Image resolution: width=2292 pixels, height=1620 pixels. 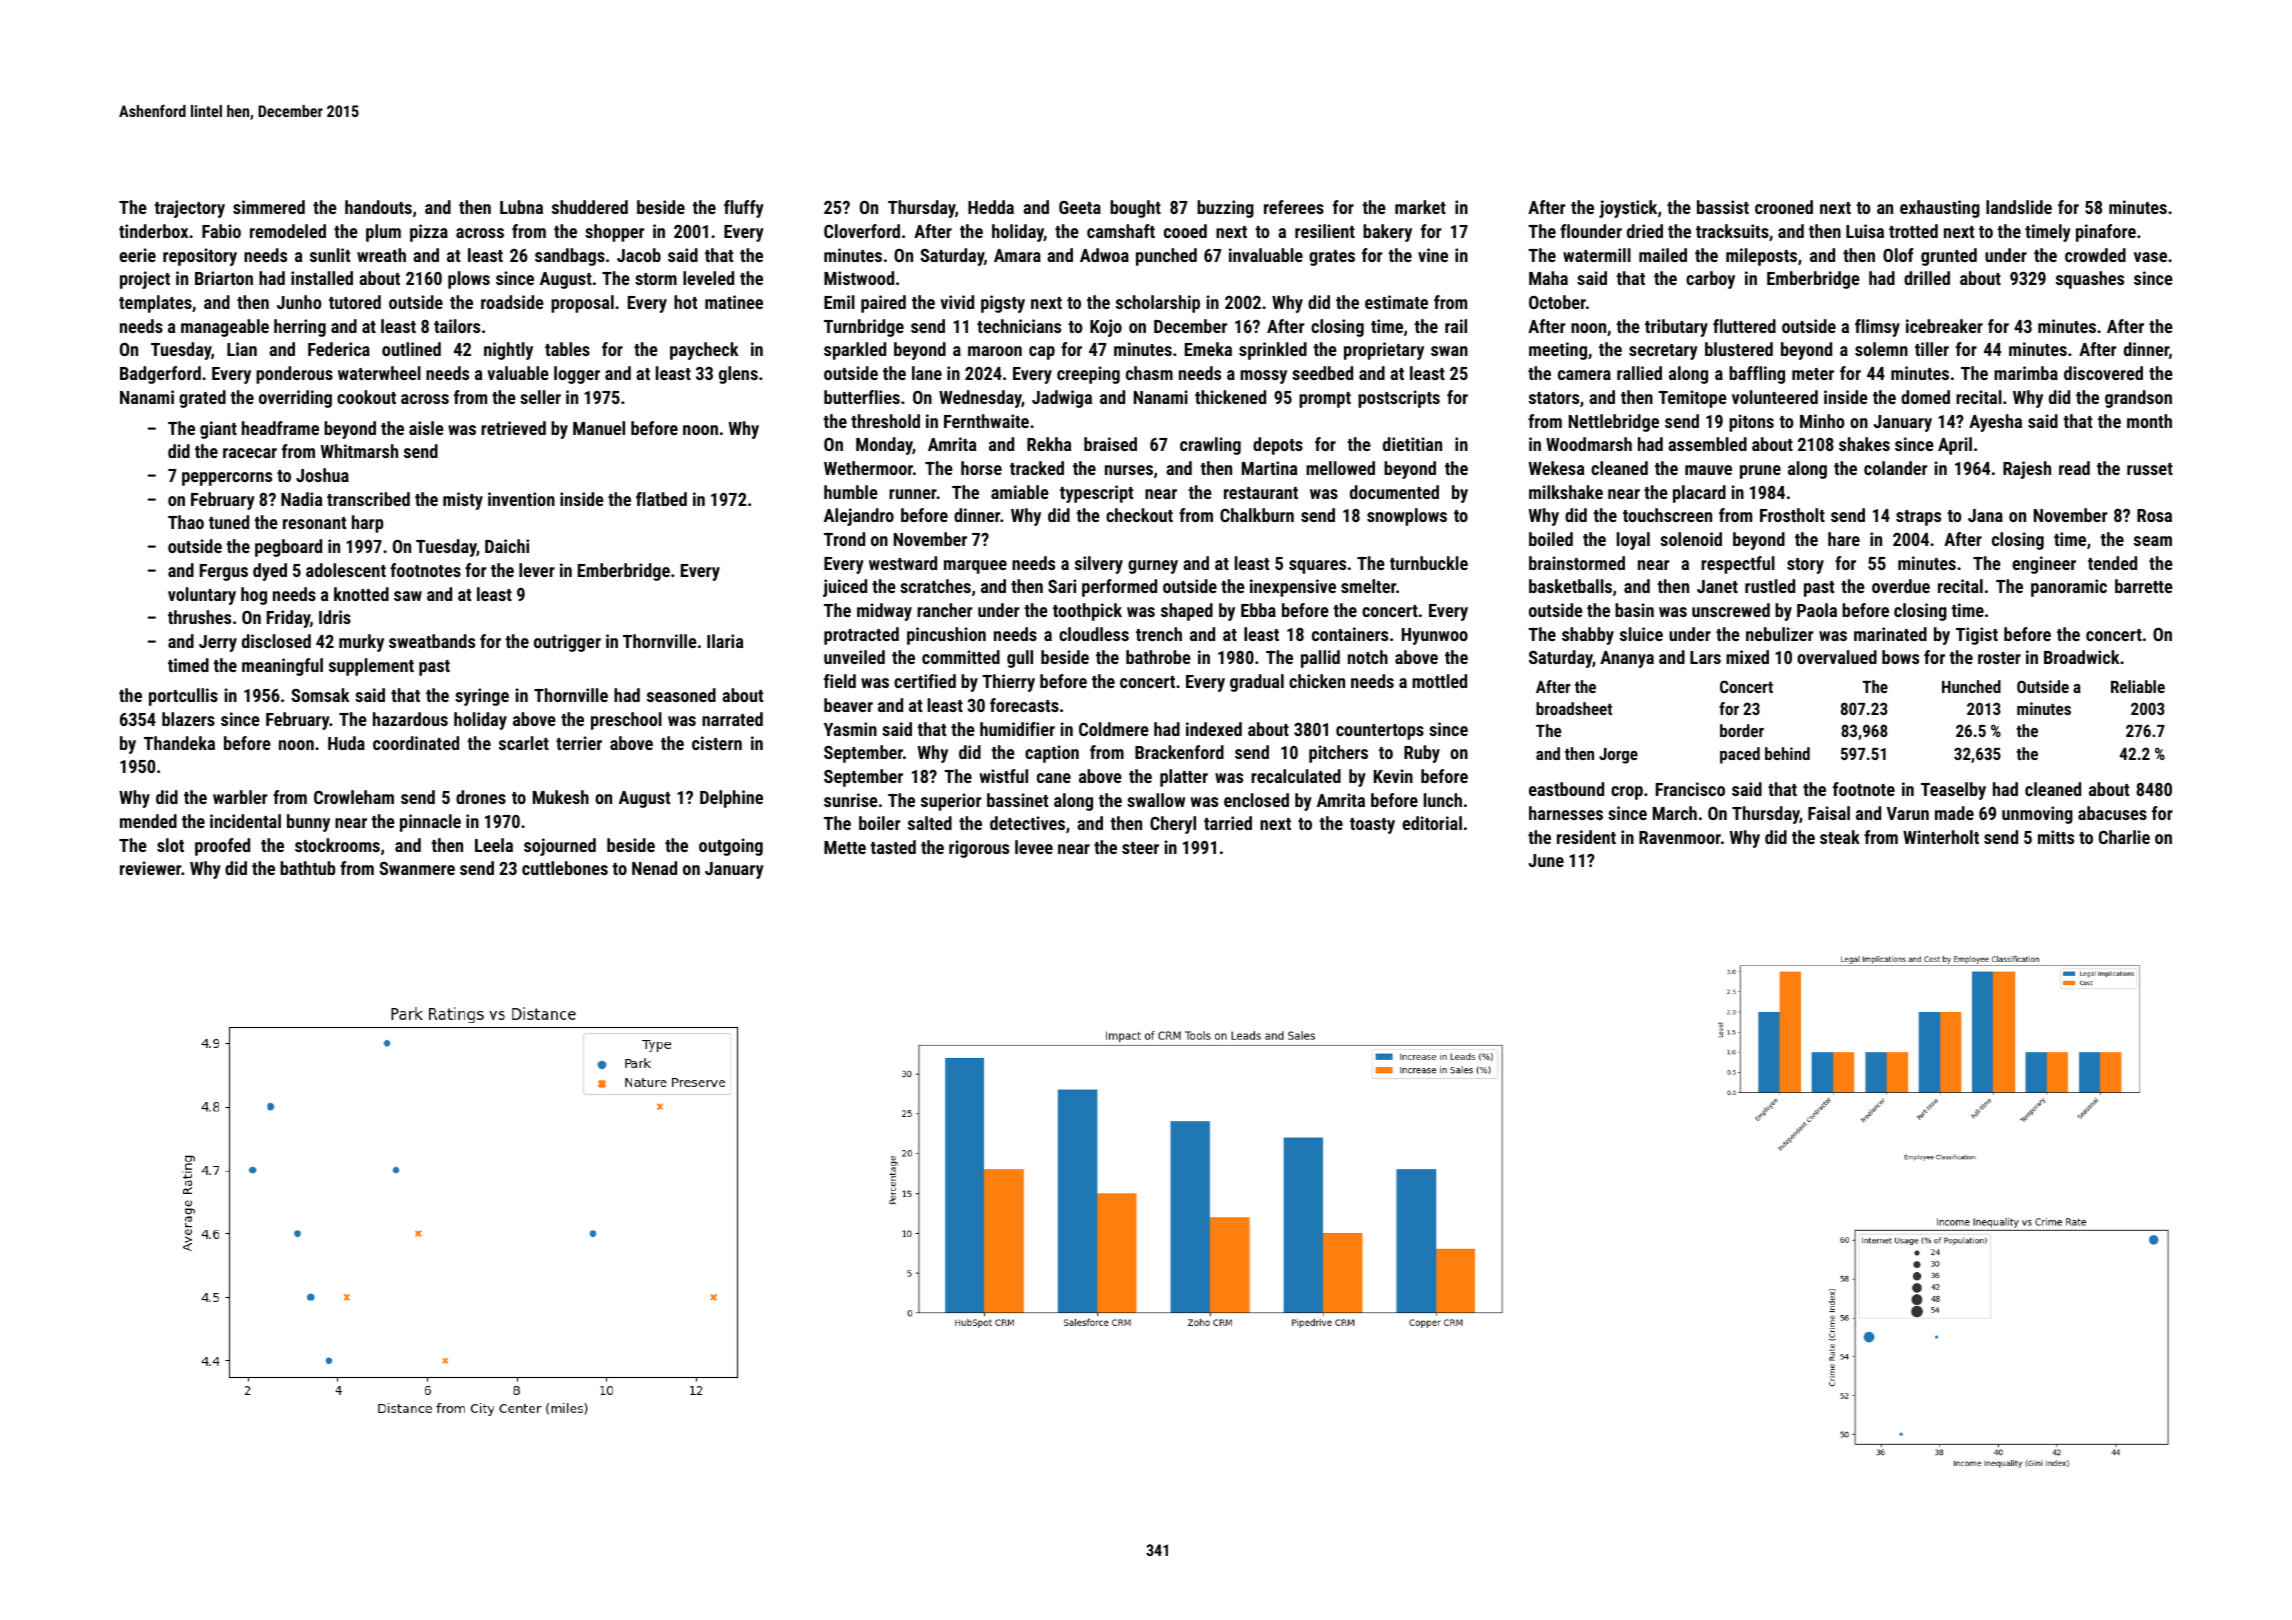 What do you see at coordinates (2124, 837) in the image?
I see `Charlie` at bounding box center [2124, 837].
